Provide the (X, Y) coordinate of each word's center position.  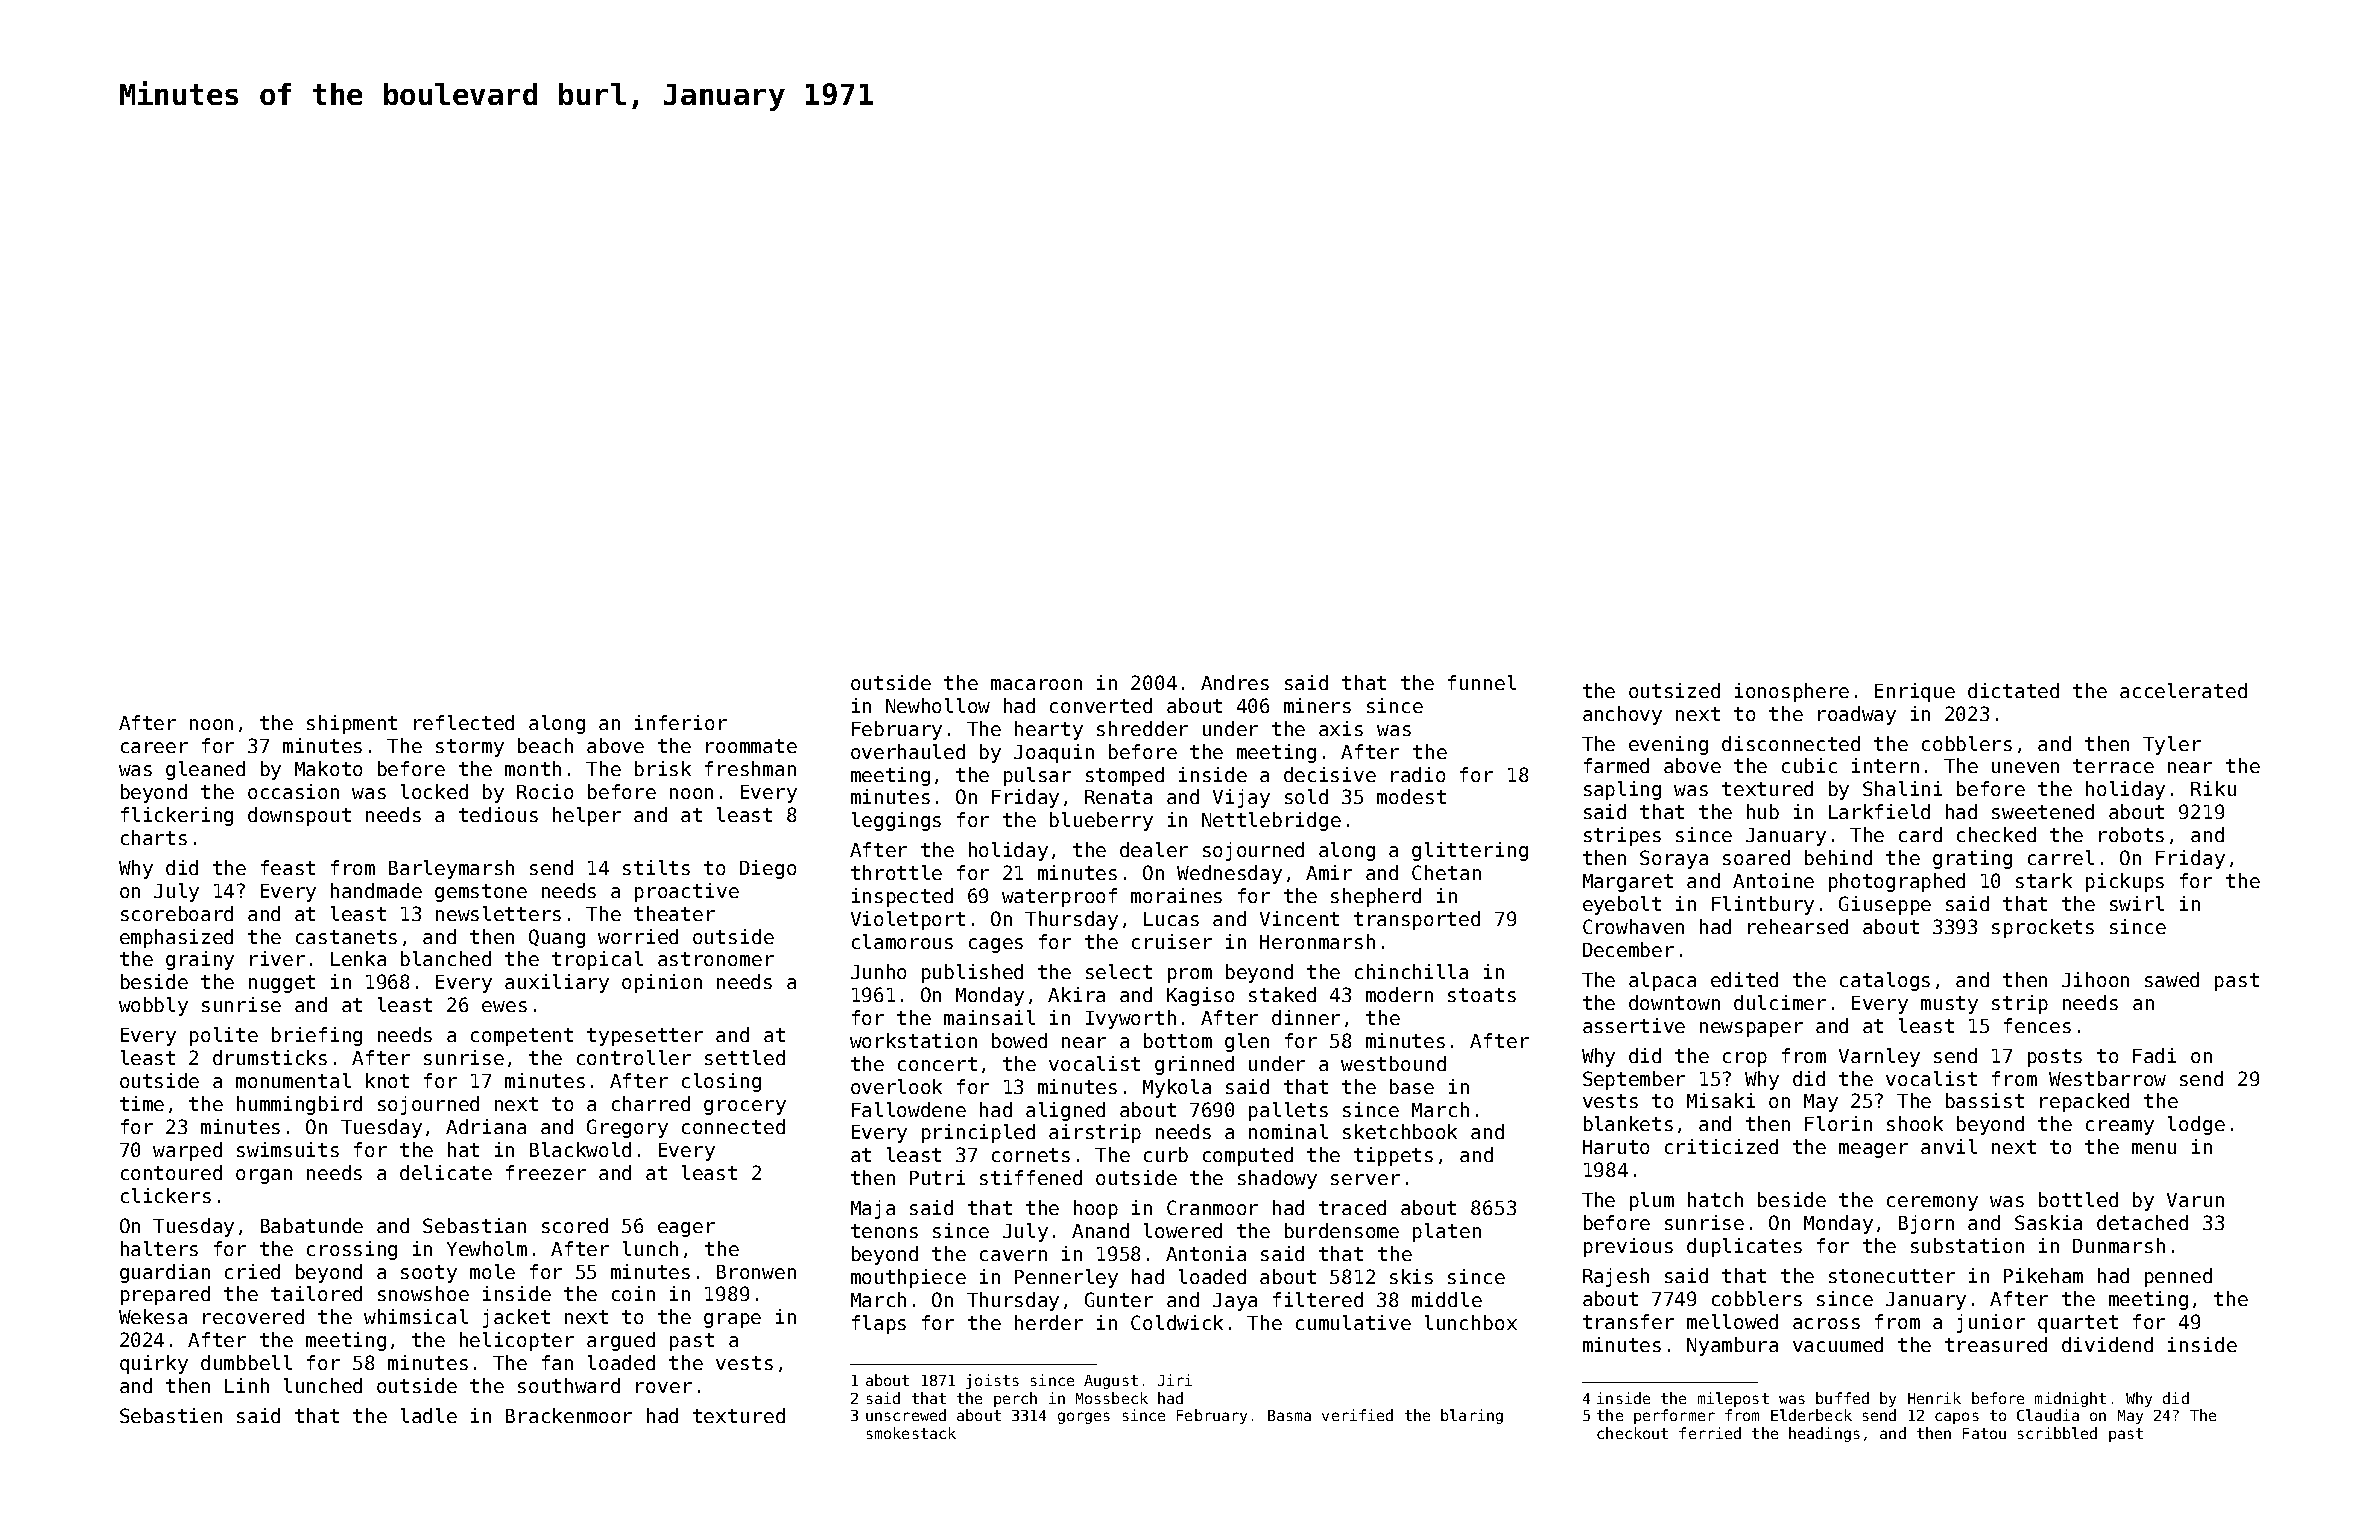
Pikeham (2043, 1275)
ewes (504, 1006)
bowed (1019, 1040)
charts (154, 837)
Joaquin (1054, 753)
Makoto (328, 768)
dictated (2013, 690)
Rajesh (1616, 1277)
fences (2037, 1025)
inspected (902, 897)
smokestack (911, 1433)
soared (1756, 857)
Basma (1289, 1415)
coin (633, 1293)
